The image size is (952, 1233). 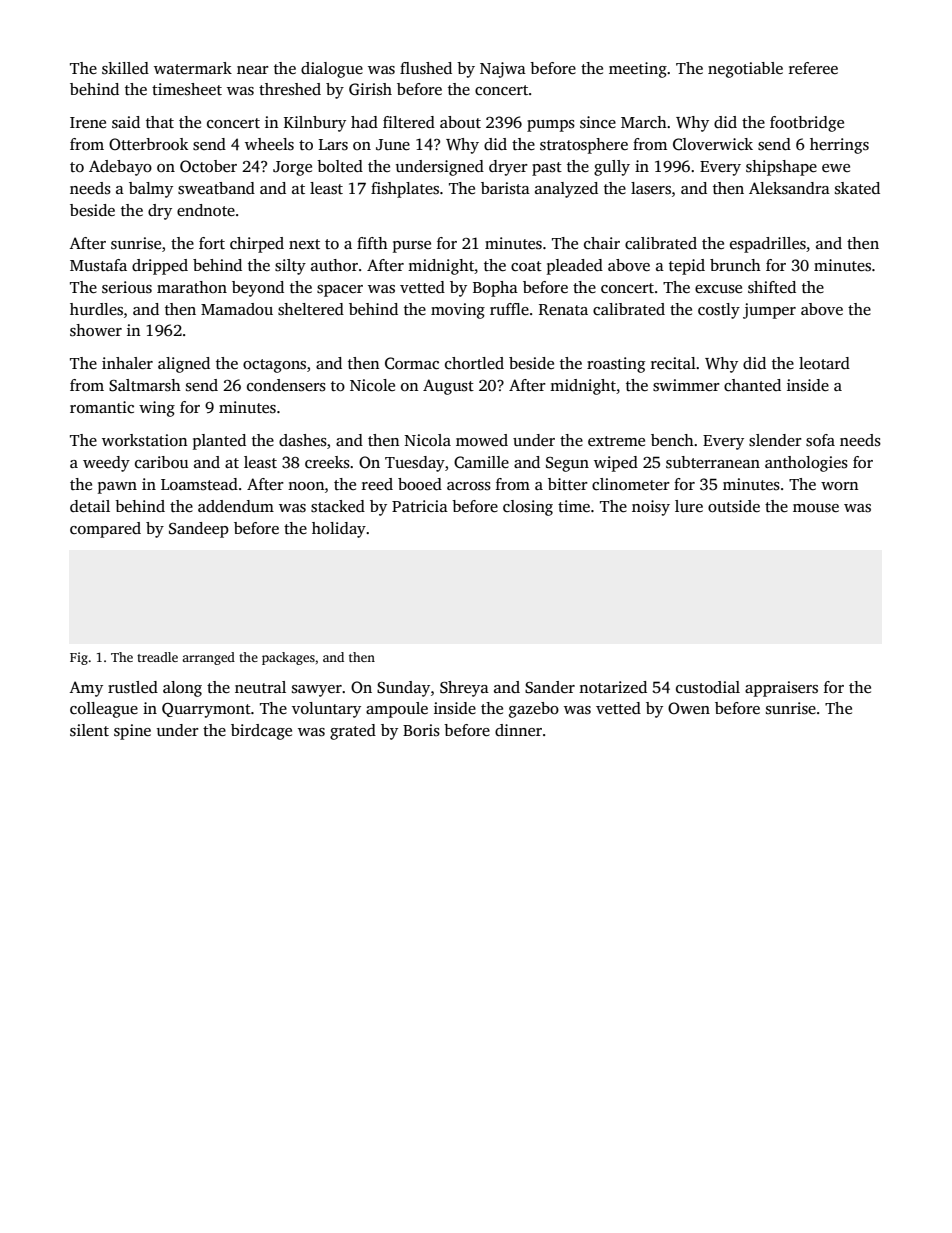 What do you see at coordinates (781, 689) in the document?
I see `appraisers` at bounding box center [781, 689].
